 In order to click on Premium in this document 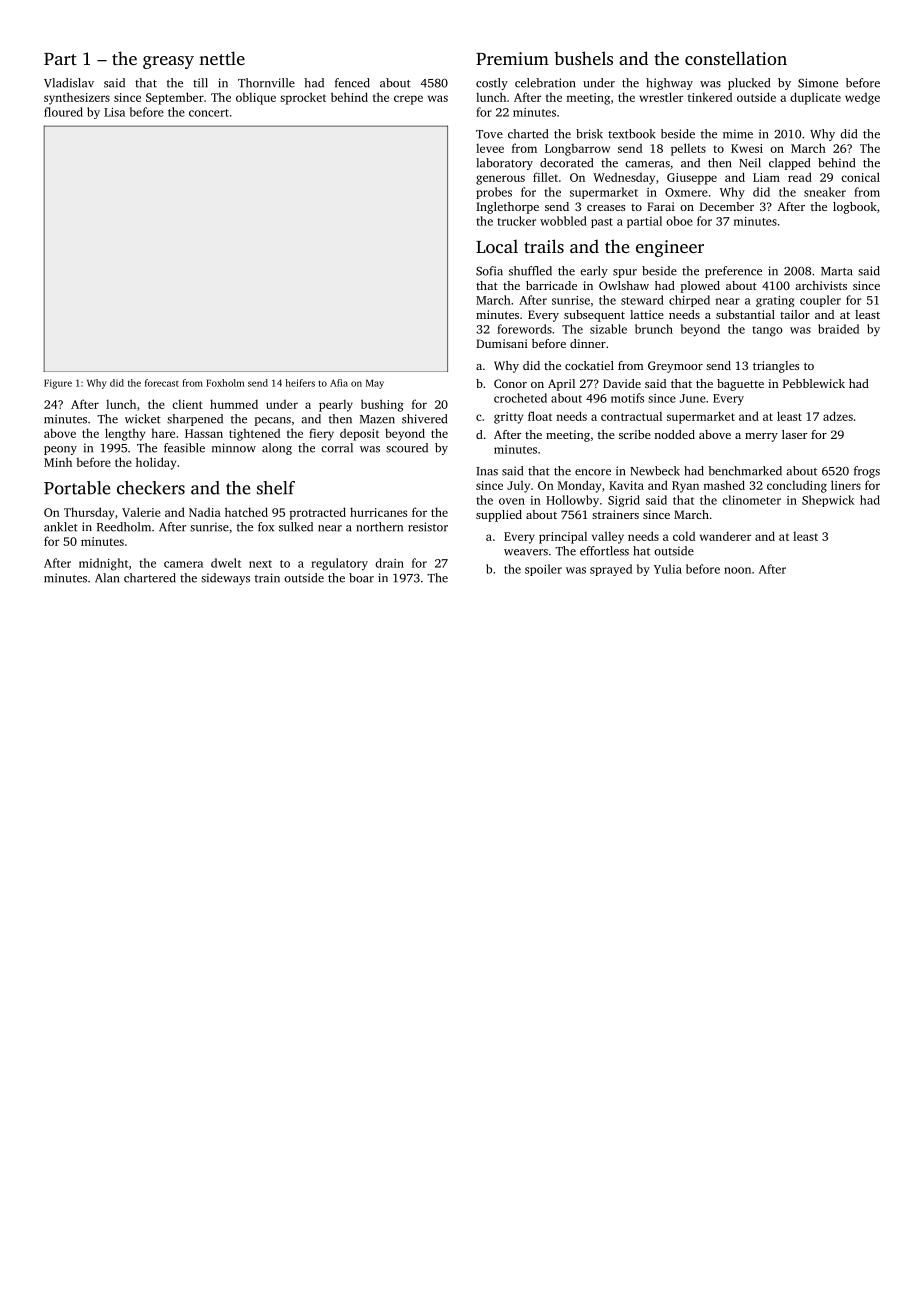, I will do `click(512, 58)`.
